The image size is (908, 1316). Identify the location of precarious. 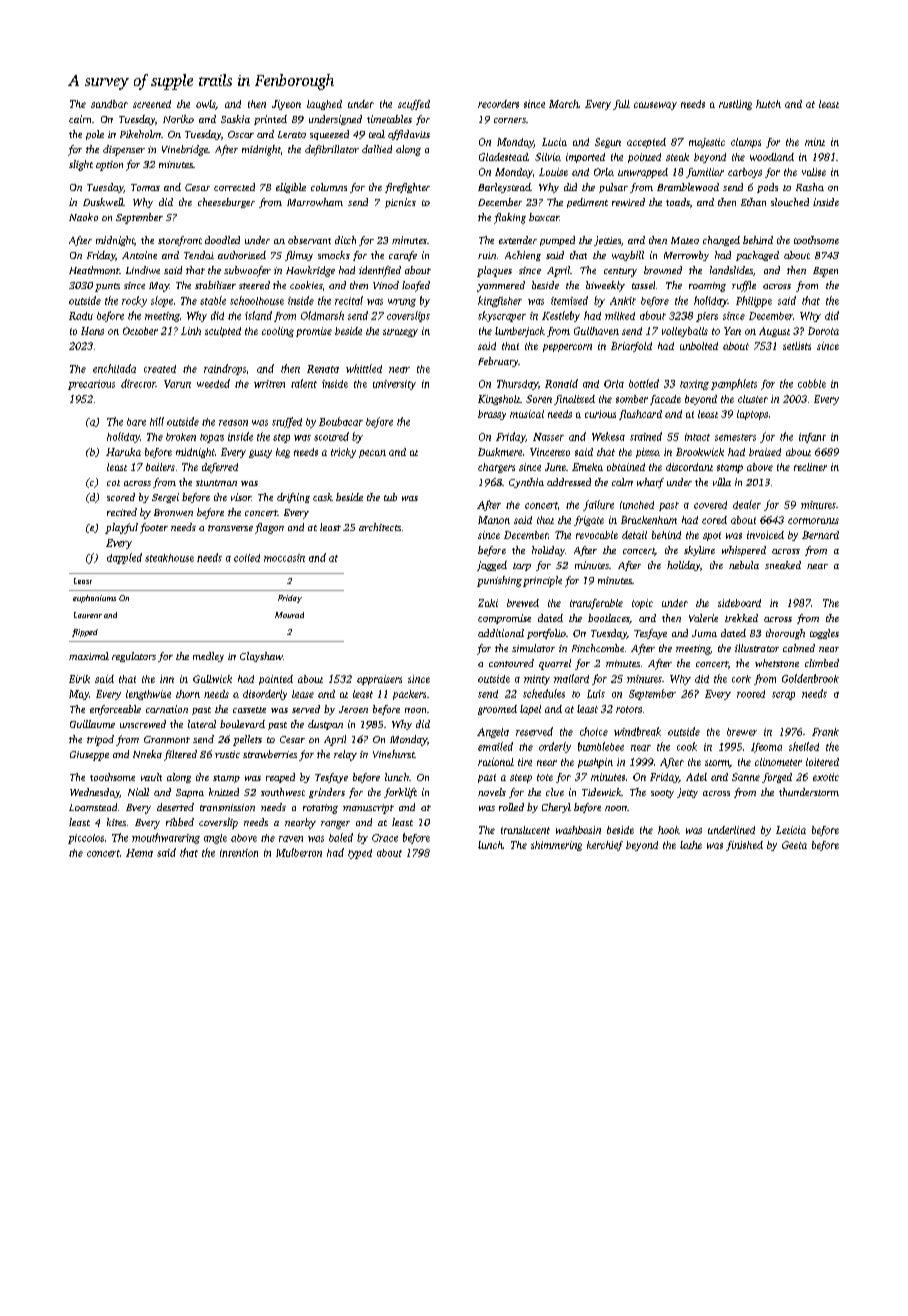
(91, 385).
